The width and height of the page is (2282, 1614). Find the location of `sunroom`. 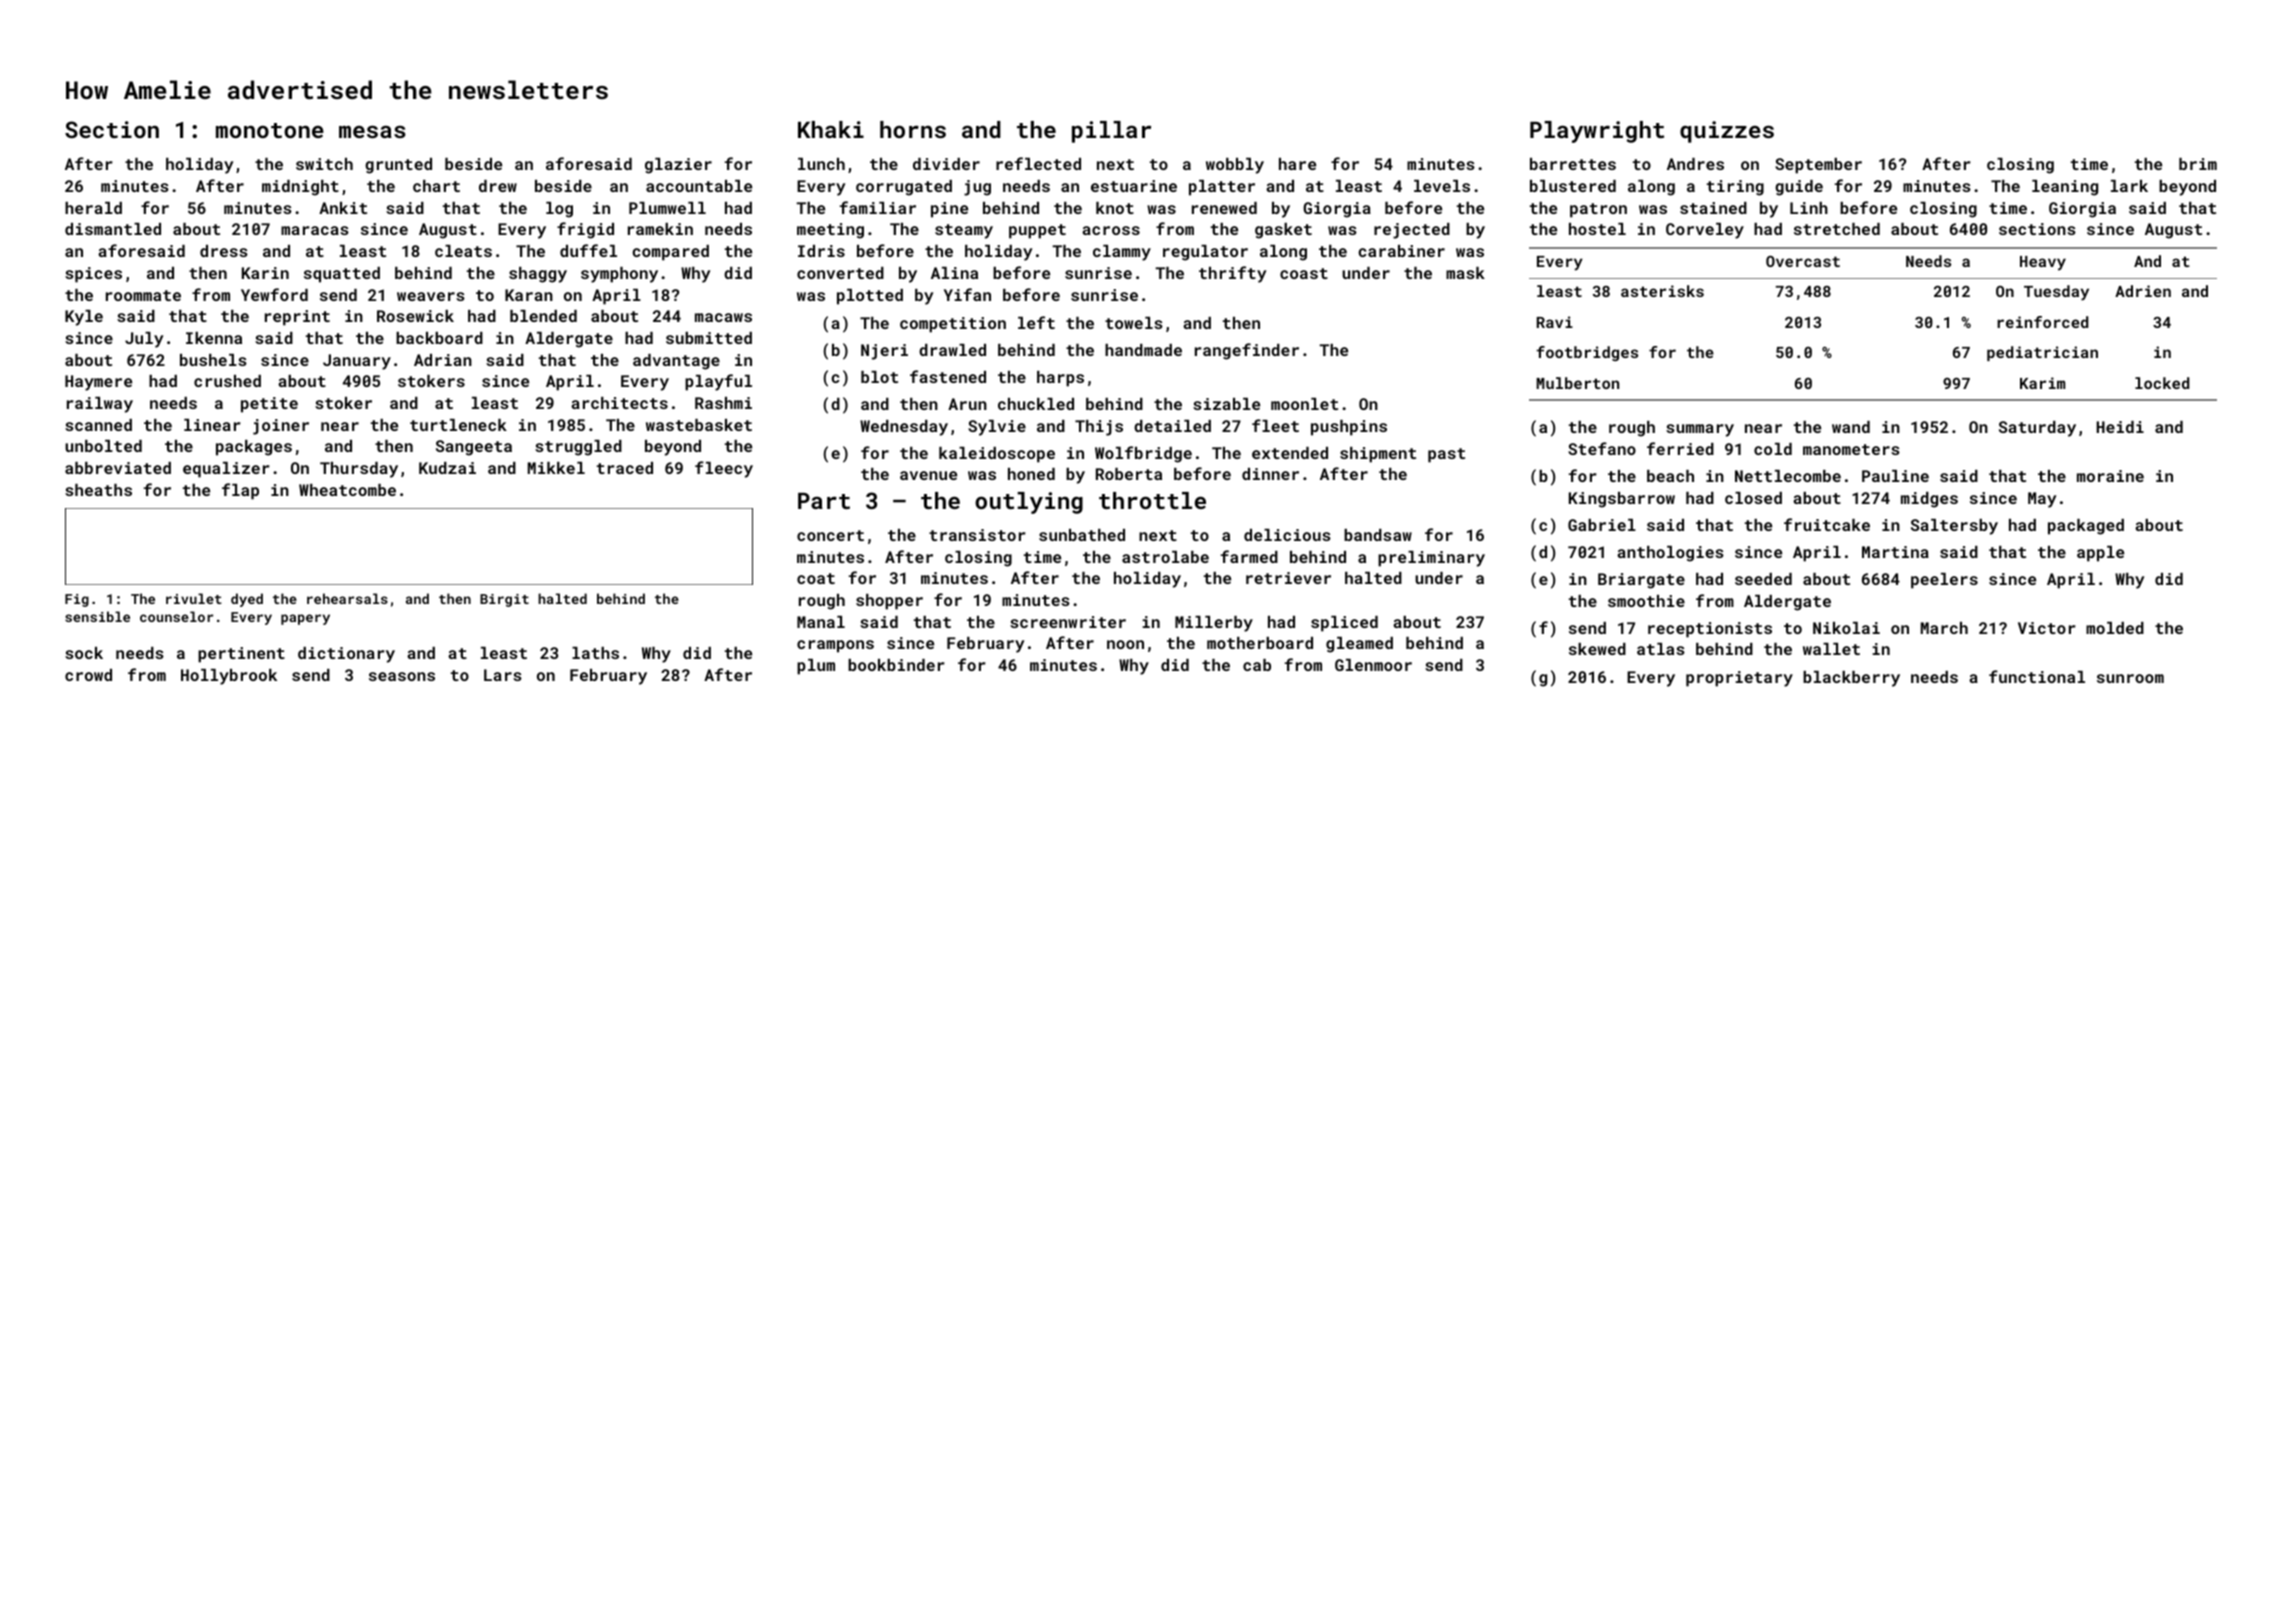

sunroom is located at coordinates (2130, 678).
